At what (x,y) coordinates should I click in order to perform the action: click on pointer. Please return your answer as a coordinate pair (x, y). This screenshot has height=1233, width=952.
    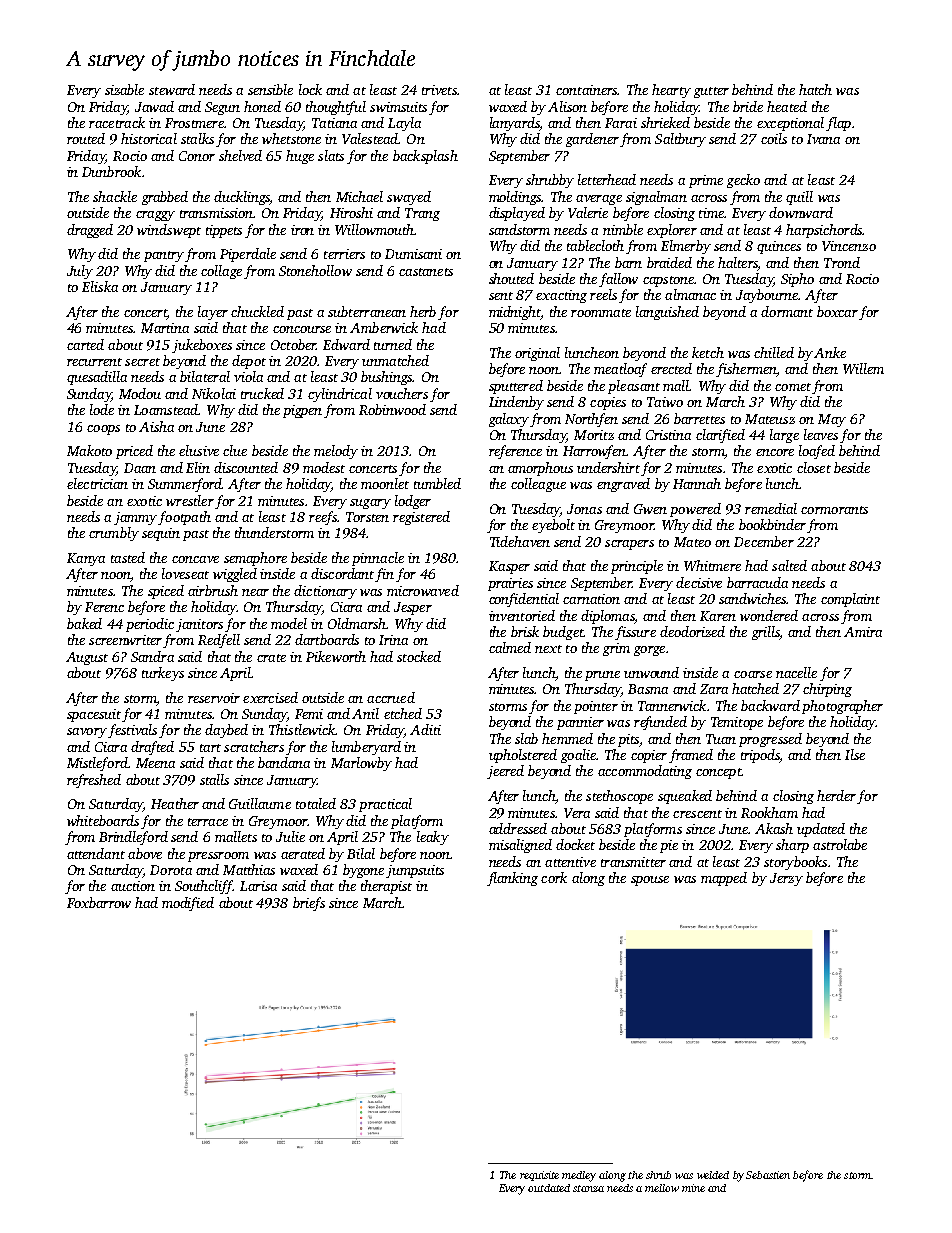
    Looking at the image, I should click on (596, 707).
